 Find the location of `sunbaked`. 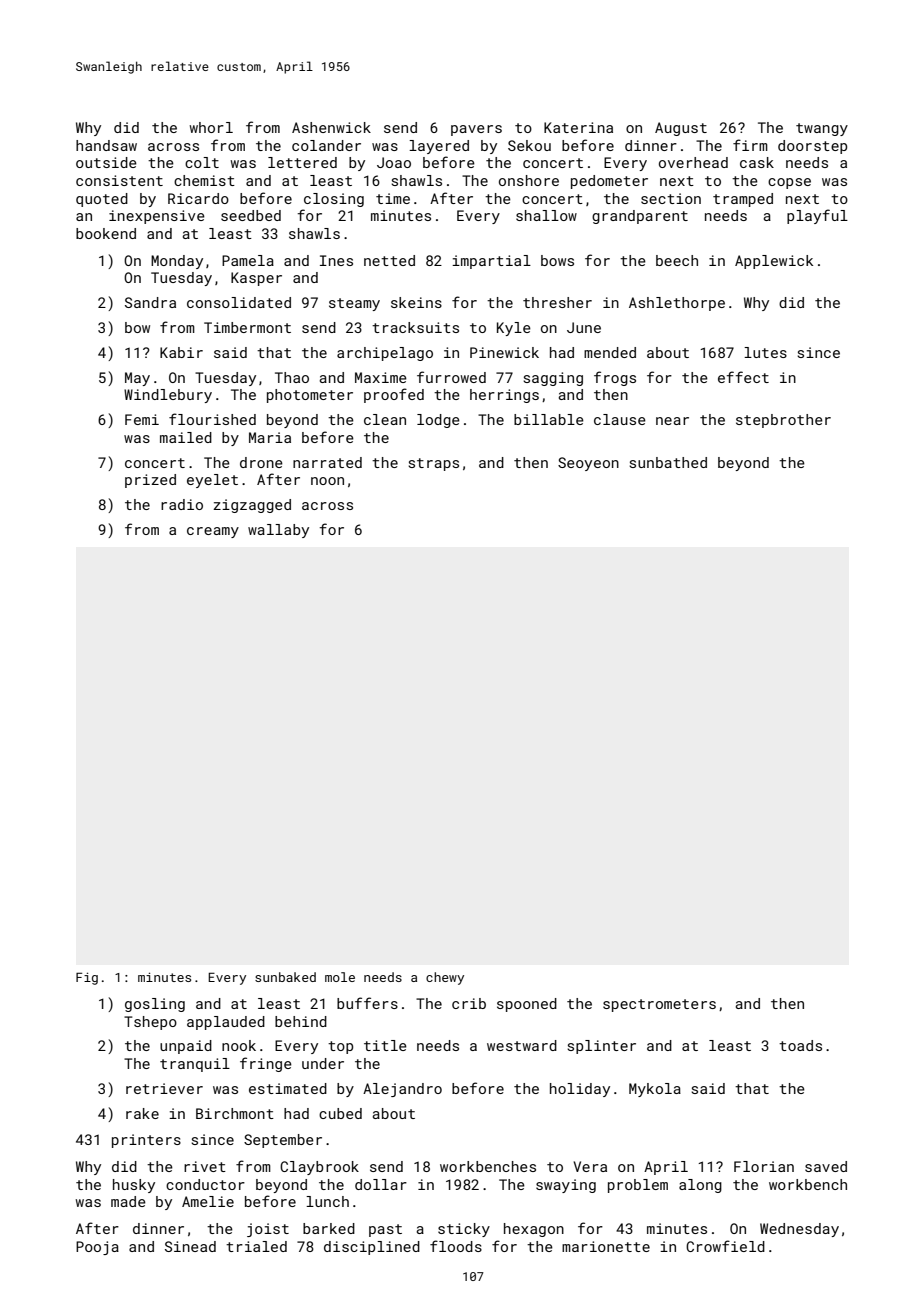

sunbaked is located at coordinates (285, 977).
